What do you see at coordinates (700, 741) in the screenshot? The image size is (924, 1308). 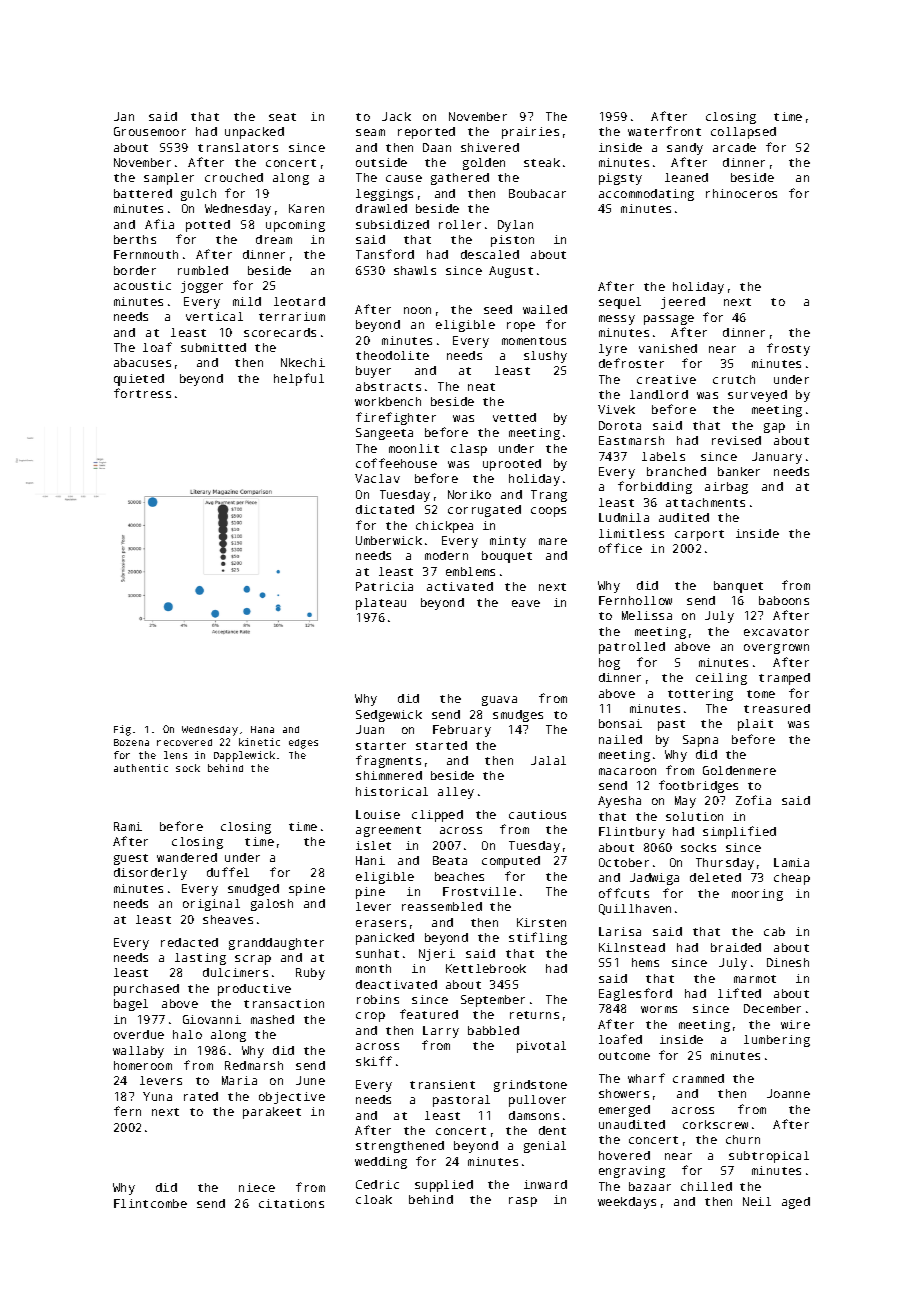 I see `Sapna` at bounding box center [700, 741].
